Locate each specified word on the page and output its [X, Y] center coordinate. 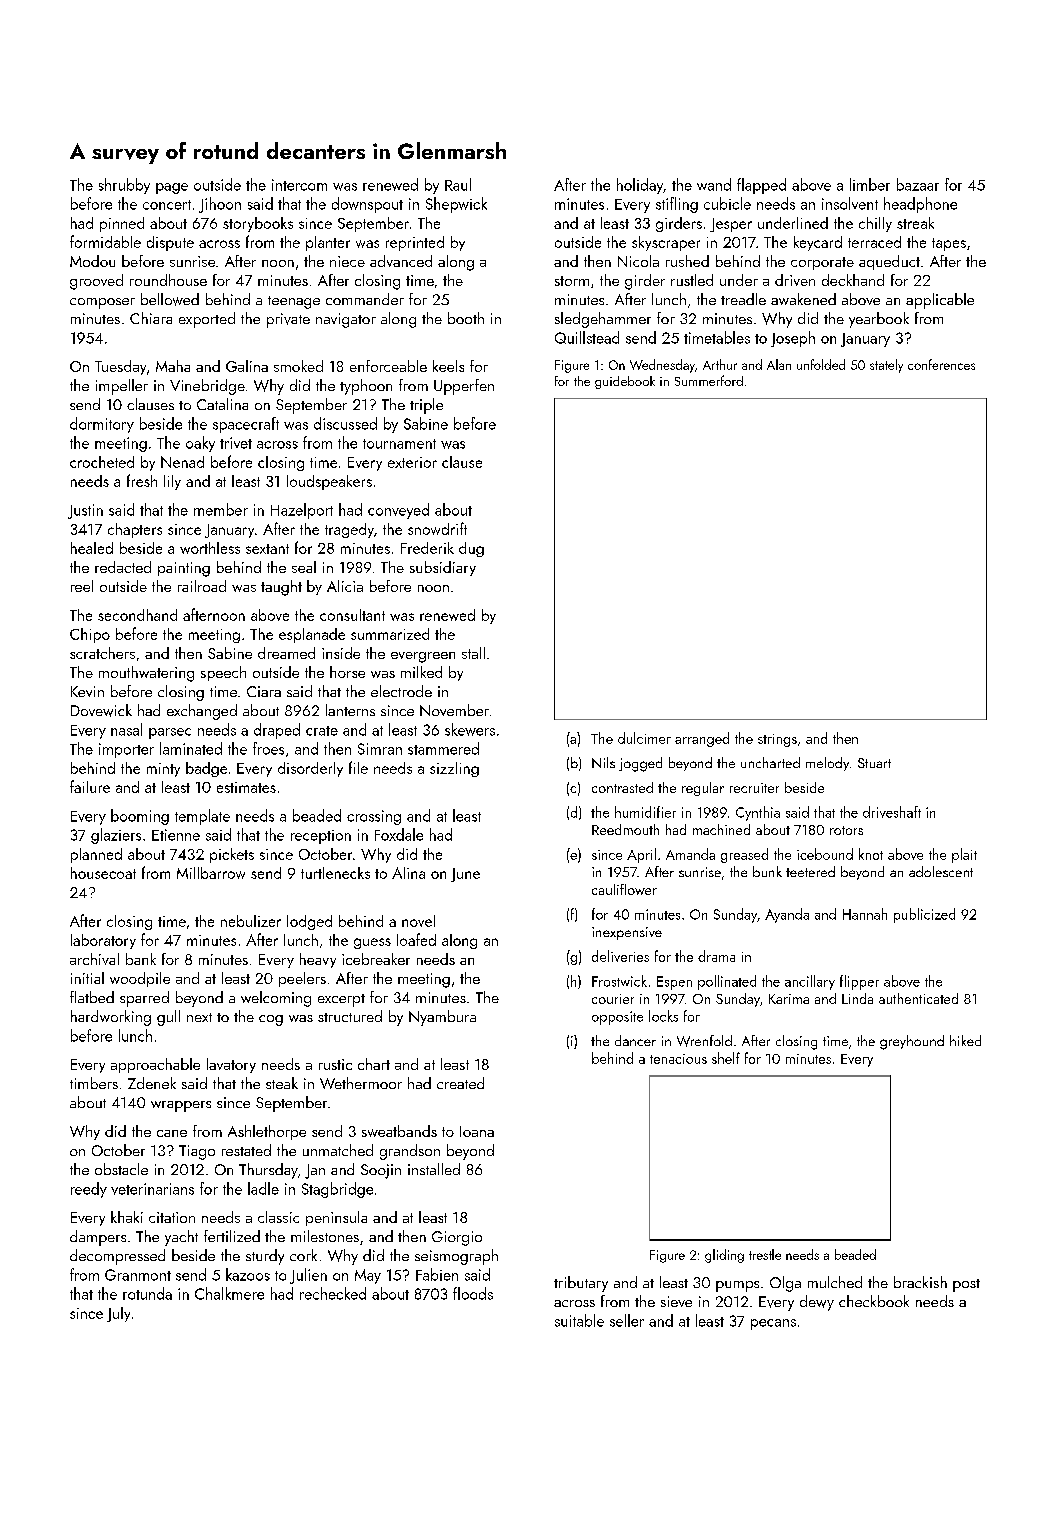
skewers [470, 729]
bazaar [918, 184]
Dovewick [101, 710]
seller [627, 1320]
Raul [458, 184]
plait [964, 855]
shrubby [124, 186]
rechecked [333, 1293]
